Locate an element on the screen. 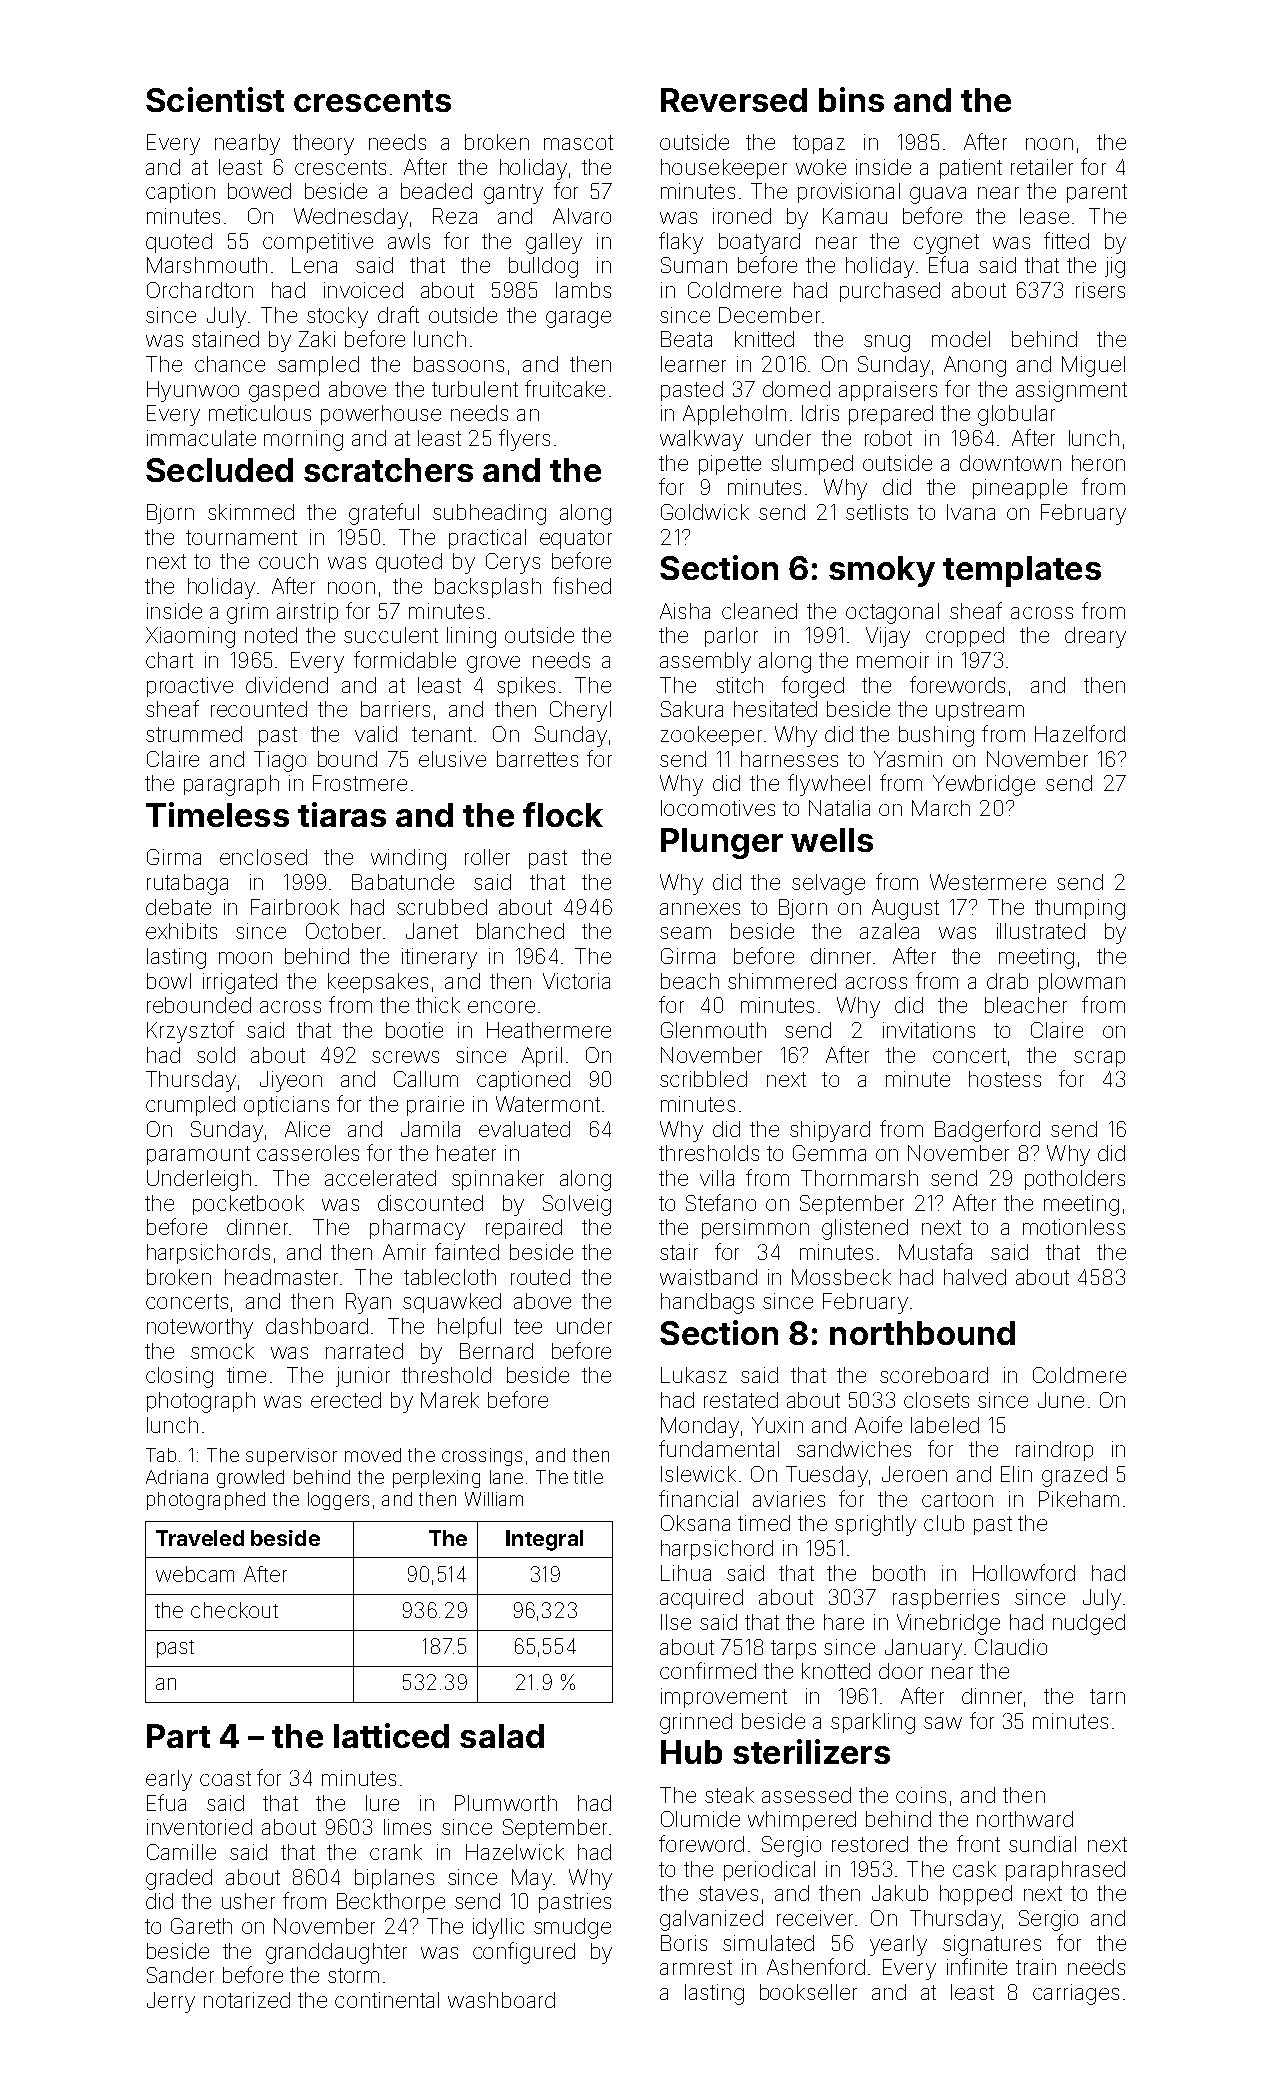 The width and height of the screenshot is (1272, 2095). casseroles is located at coordinates (308, 1153).
